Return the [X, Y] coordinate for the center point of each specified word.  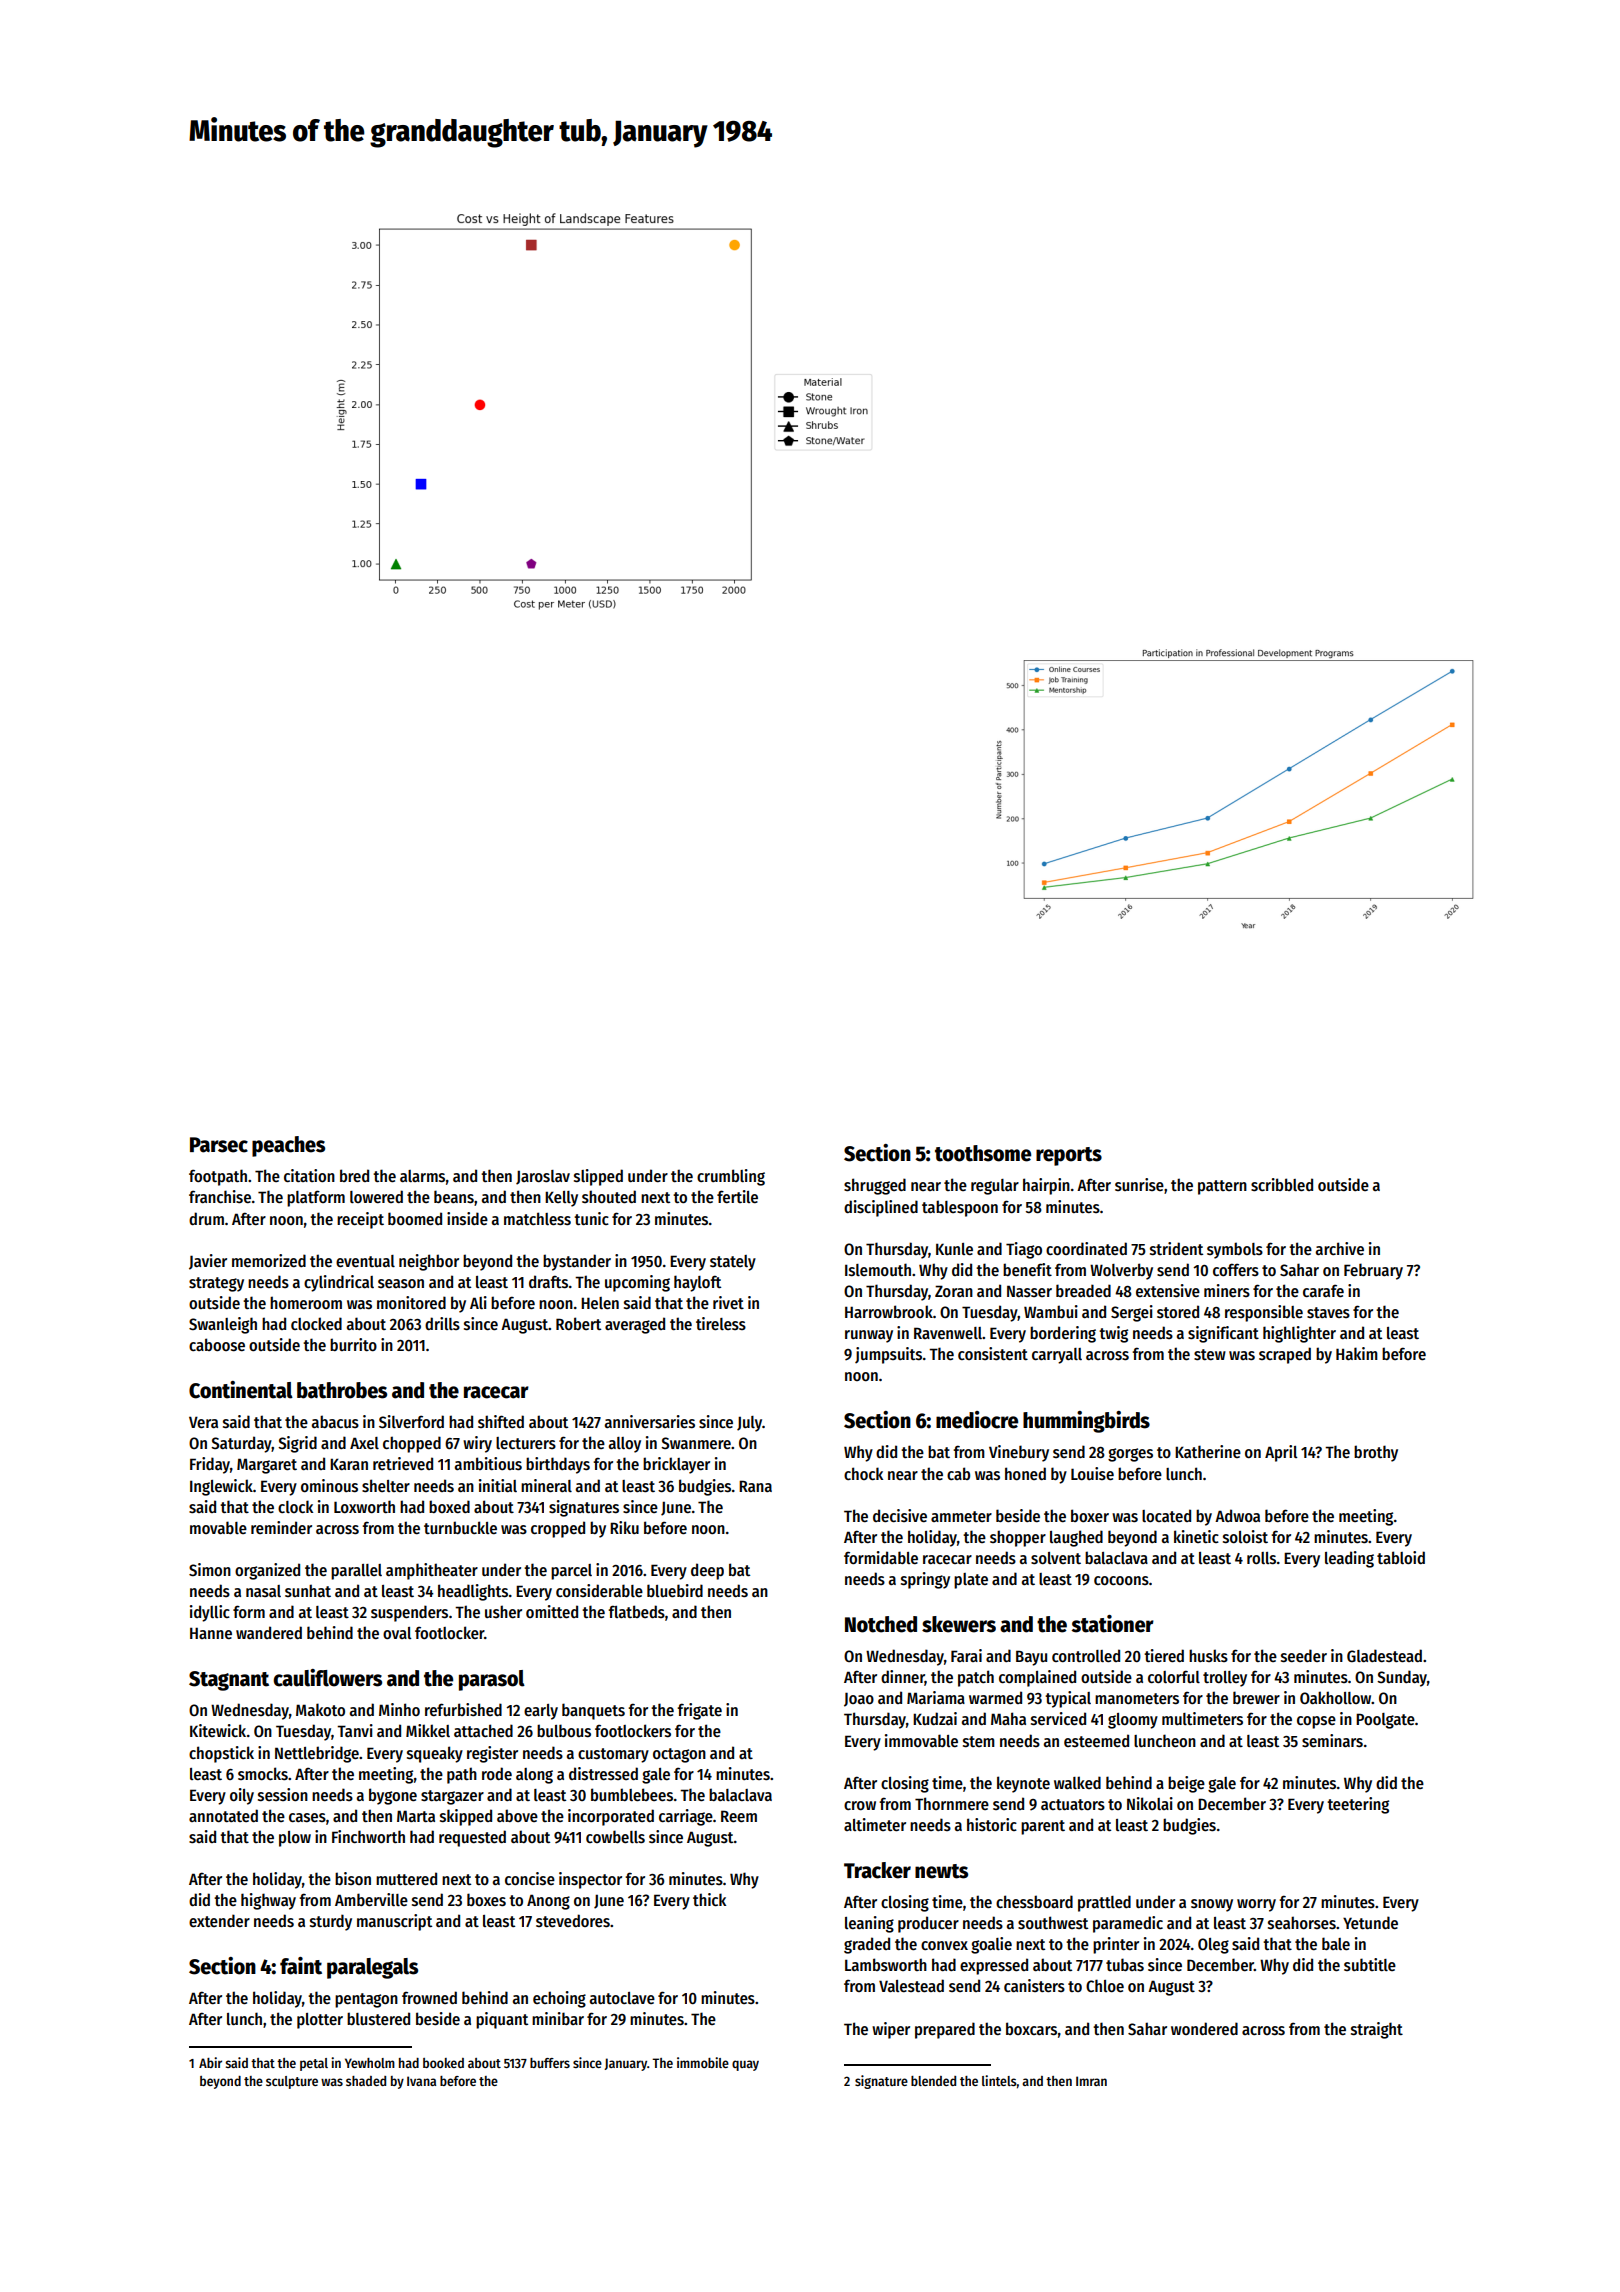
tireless [721, 1323]
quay [745, 2065]
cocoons [1121, 1580]
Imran [1091, 2081]
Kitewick [218, 1730]
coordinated [1086, 1248]
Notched [881, 1624]
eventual [365, 1261]
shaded [366, 2081]
